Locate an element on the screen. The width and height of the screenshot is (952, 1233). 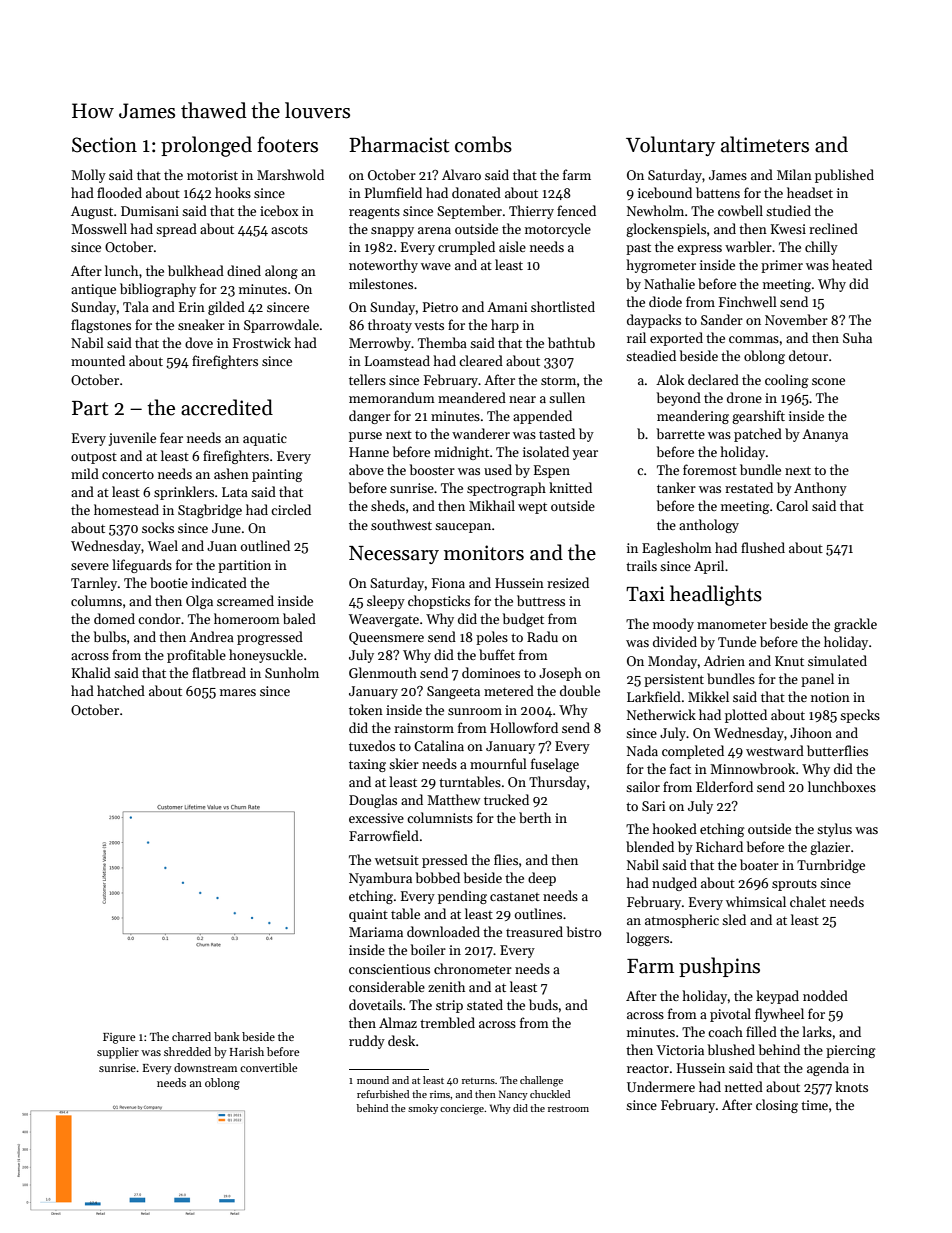
combs is located at coordinates (483, 144).
